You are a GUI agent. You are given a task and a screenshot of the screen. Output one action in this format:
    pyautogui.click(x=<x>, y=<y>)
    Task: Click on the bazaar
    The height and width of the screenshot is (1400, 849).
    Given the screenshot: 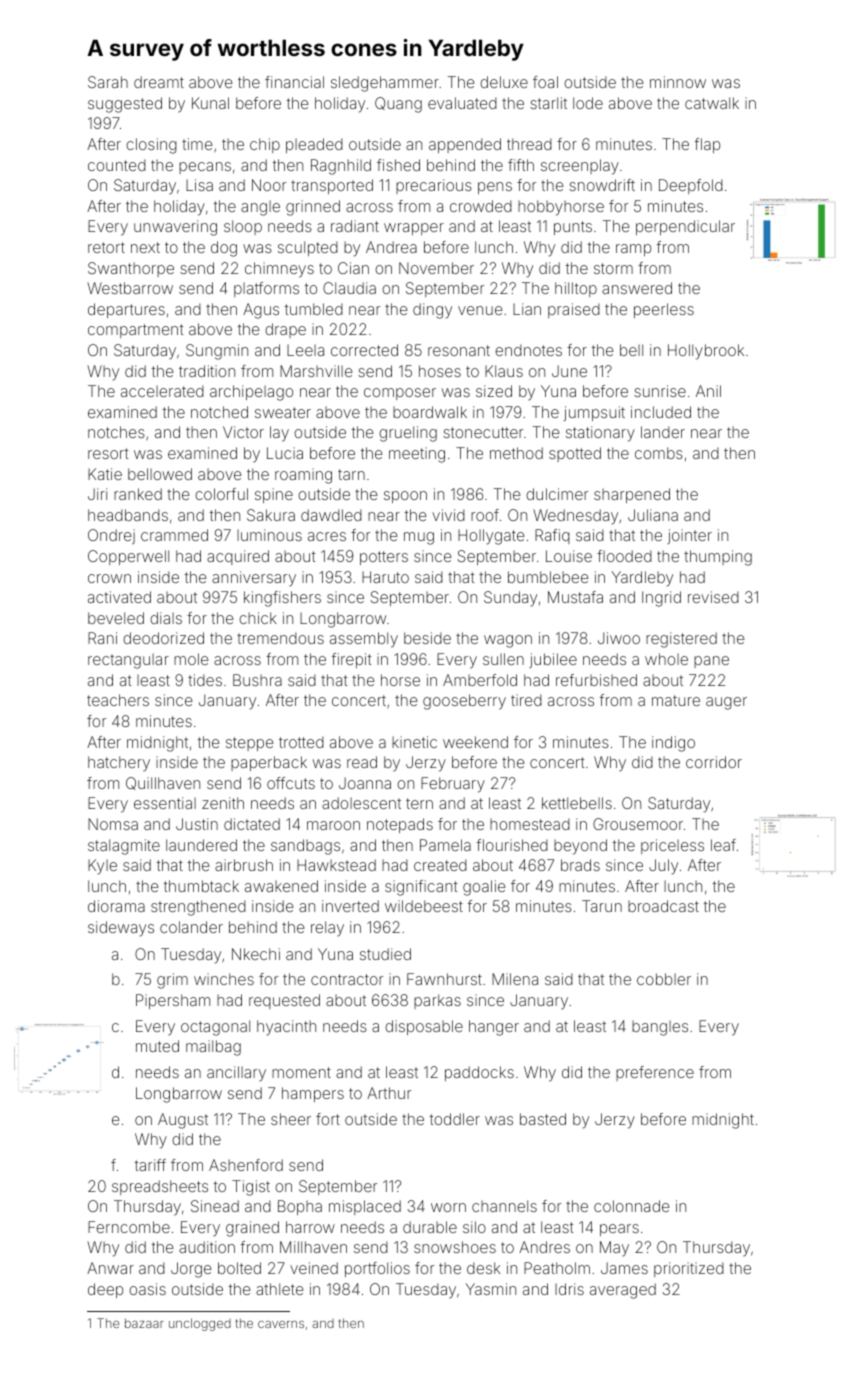 What is the action you would take?
    pyautogui.click(x=144, y=1323)
